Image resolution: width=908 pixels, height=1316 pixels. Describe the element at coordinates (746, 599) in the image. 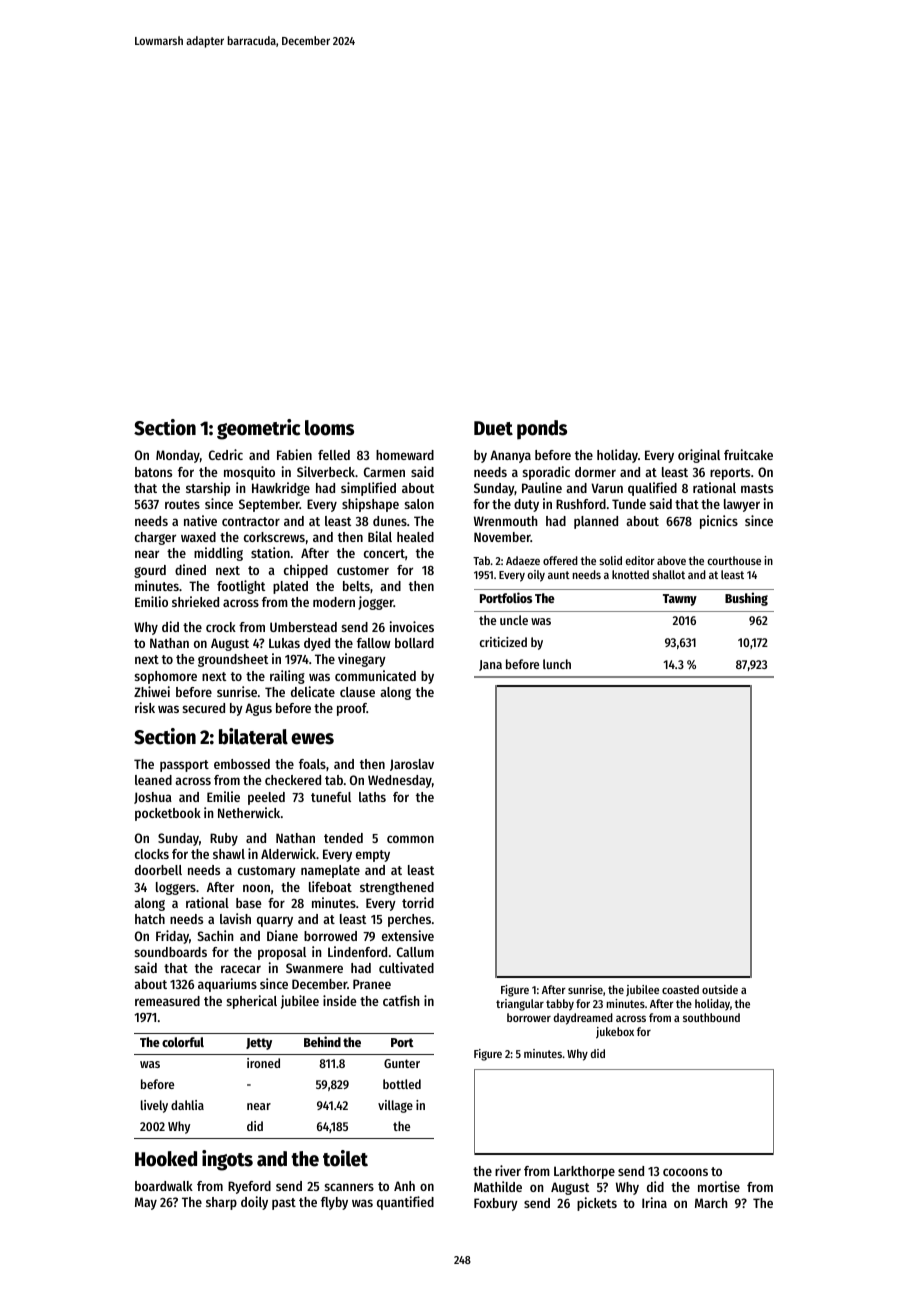

I see `Bushing` at that location.
